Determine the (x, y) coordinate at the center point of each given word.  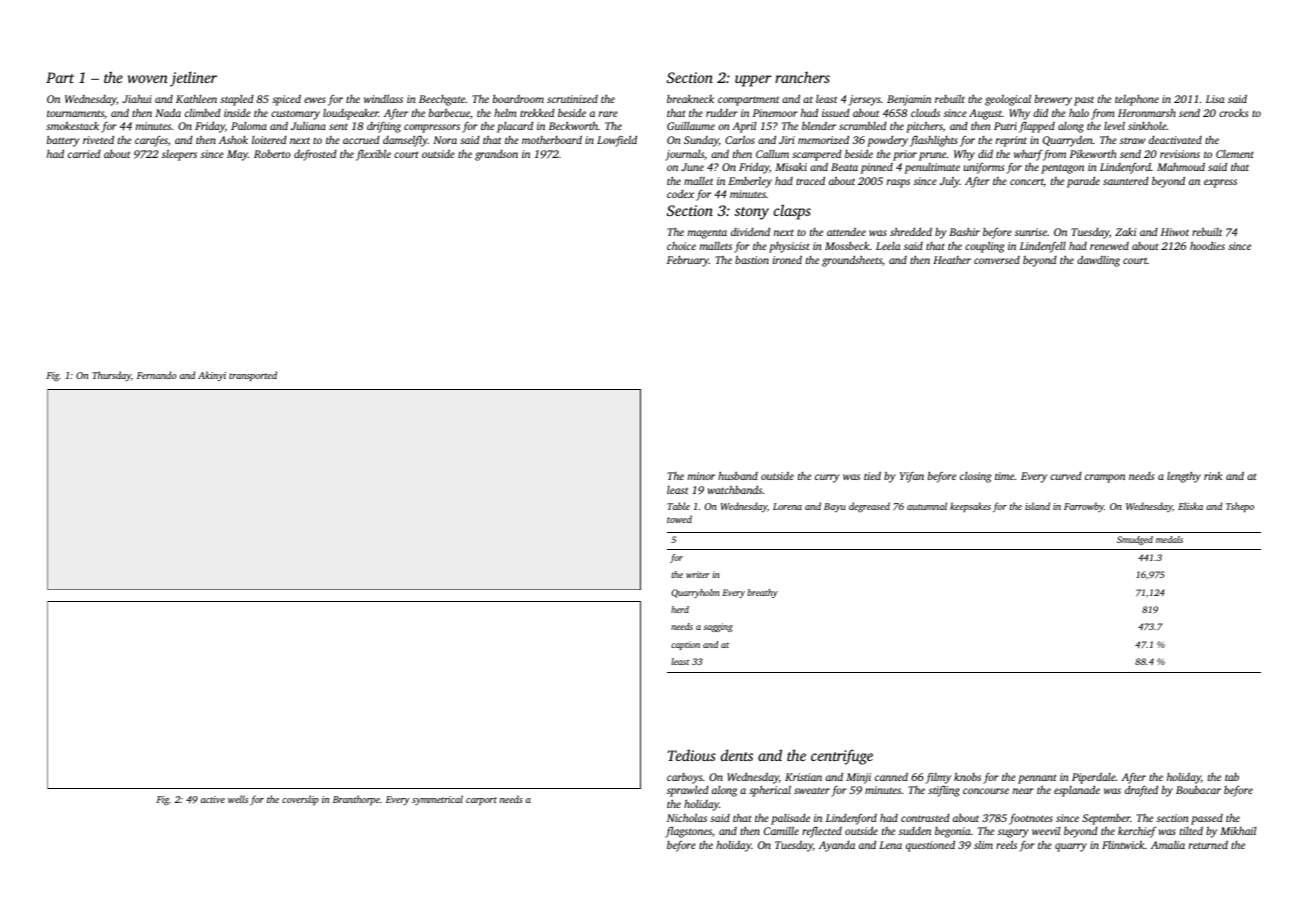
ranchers (802, 77)
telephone (1137, 100)
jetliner (193, 79)
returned (1208, 844)
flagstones (688, 832)
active (213, 799)
